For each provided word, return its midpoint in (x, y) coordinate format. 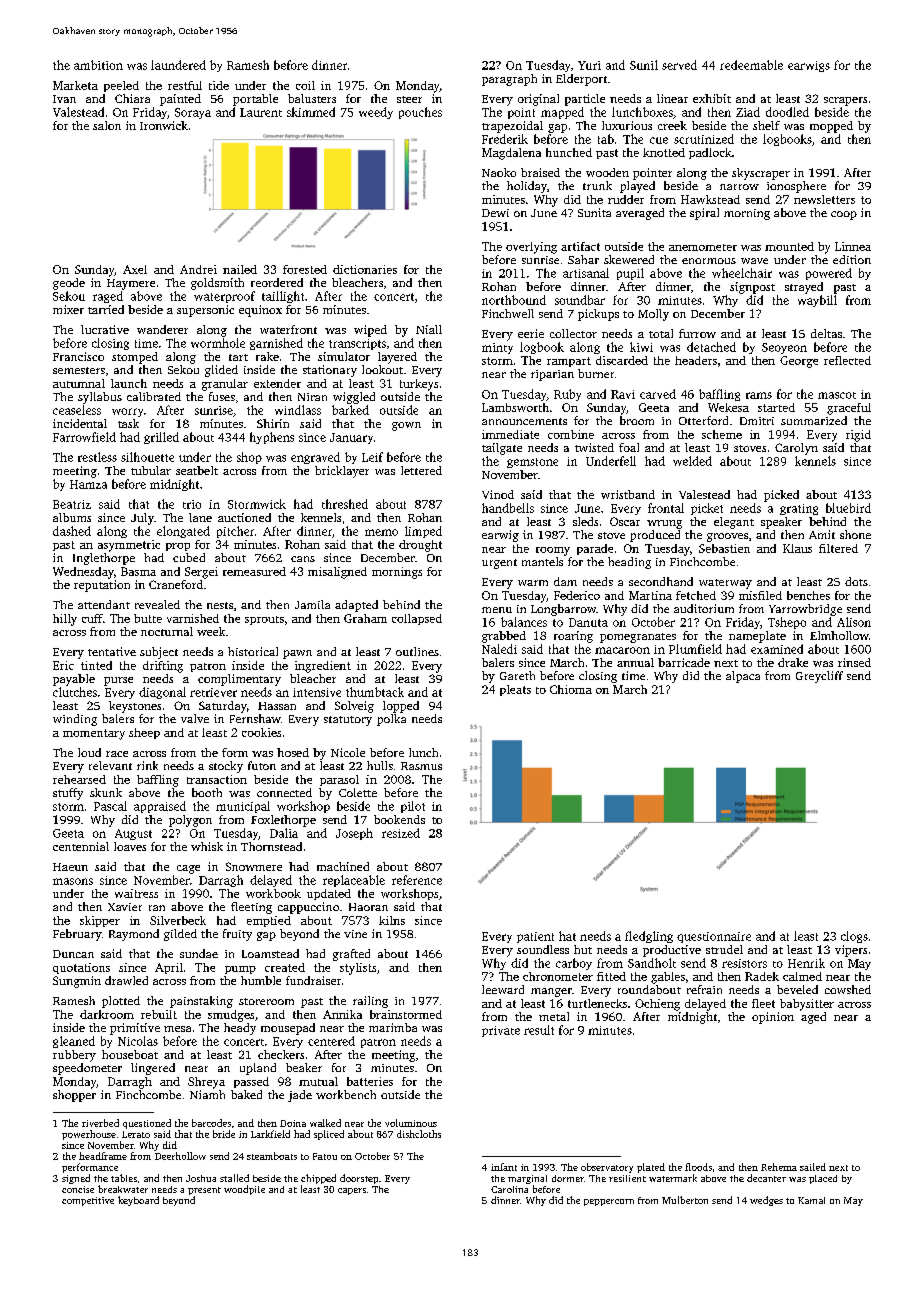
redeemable (751, 65)
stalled (234, 1178)
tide (219, 85)
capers (352, 1191)
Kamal (811, 1200)
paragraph (509, 80)
